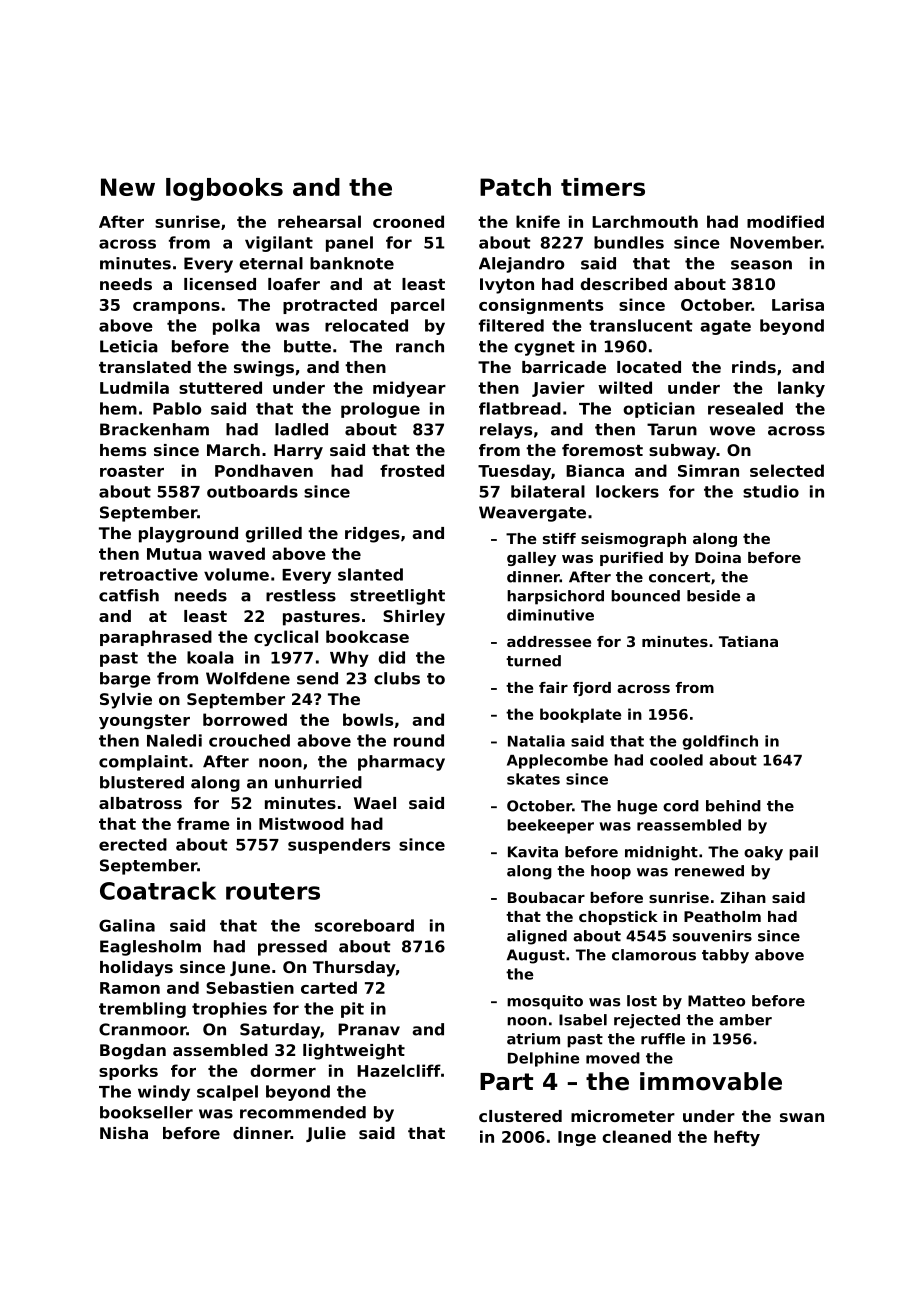 Image resolution: width=924 pixels, height=1311 pixels. Describe the element at coordinates (129, 346) in the screenshot. I see `Leticia` at that location.
